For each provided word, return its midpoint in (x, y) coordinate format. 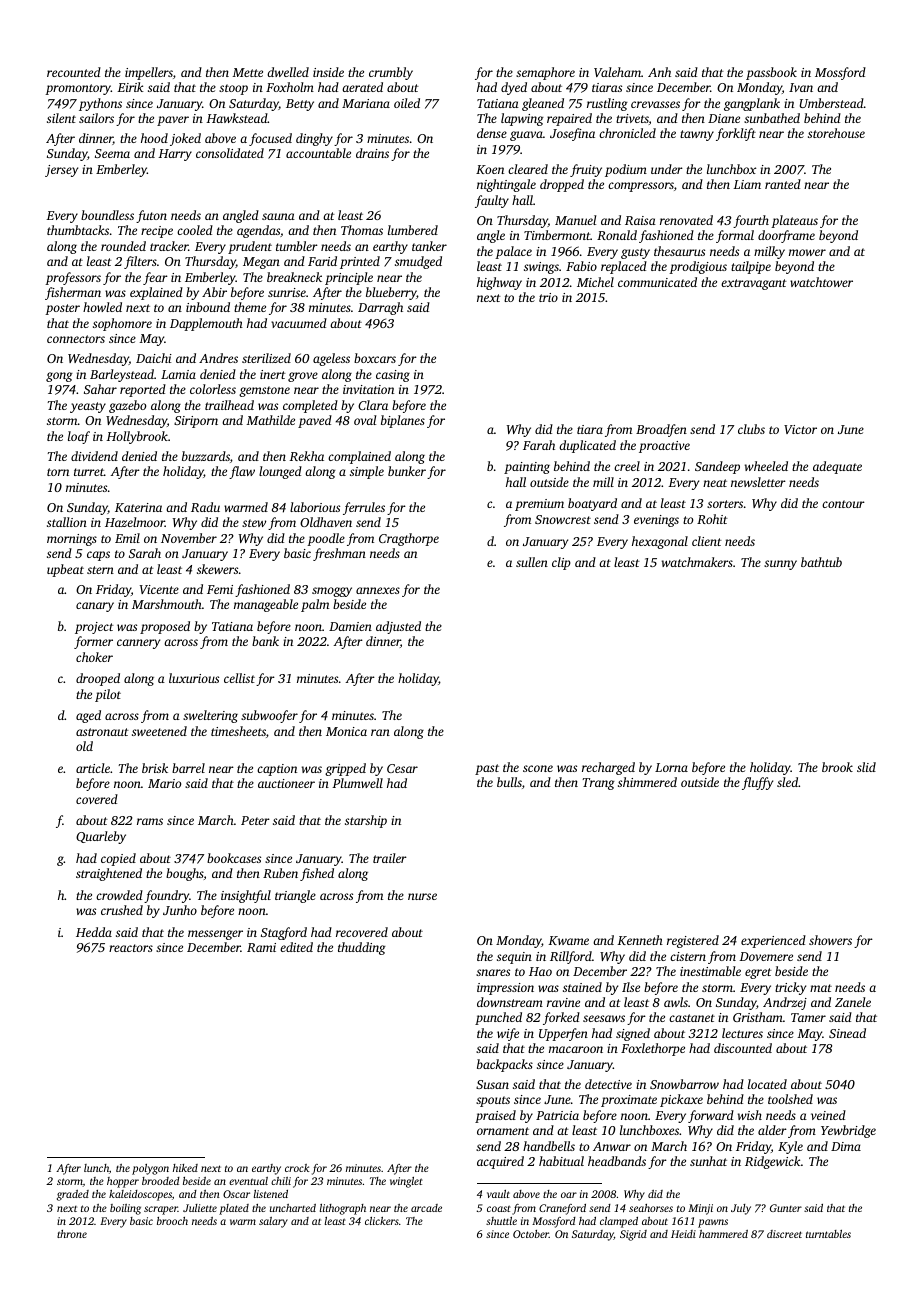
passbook (771, 73)
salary (273, 1222)
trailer (390, 858)
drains (372, 153)
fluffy (757, 783)
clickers (382, 1221)
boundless (107, 215)
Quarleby (101, 837)
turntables (828, 1234)
